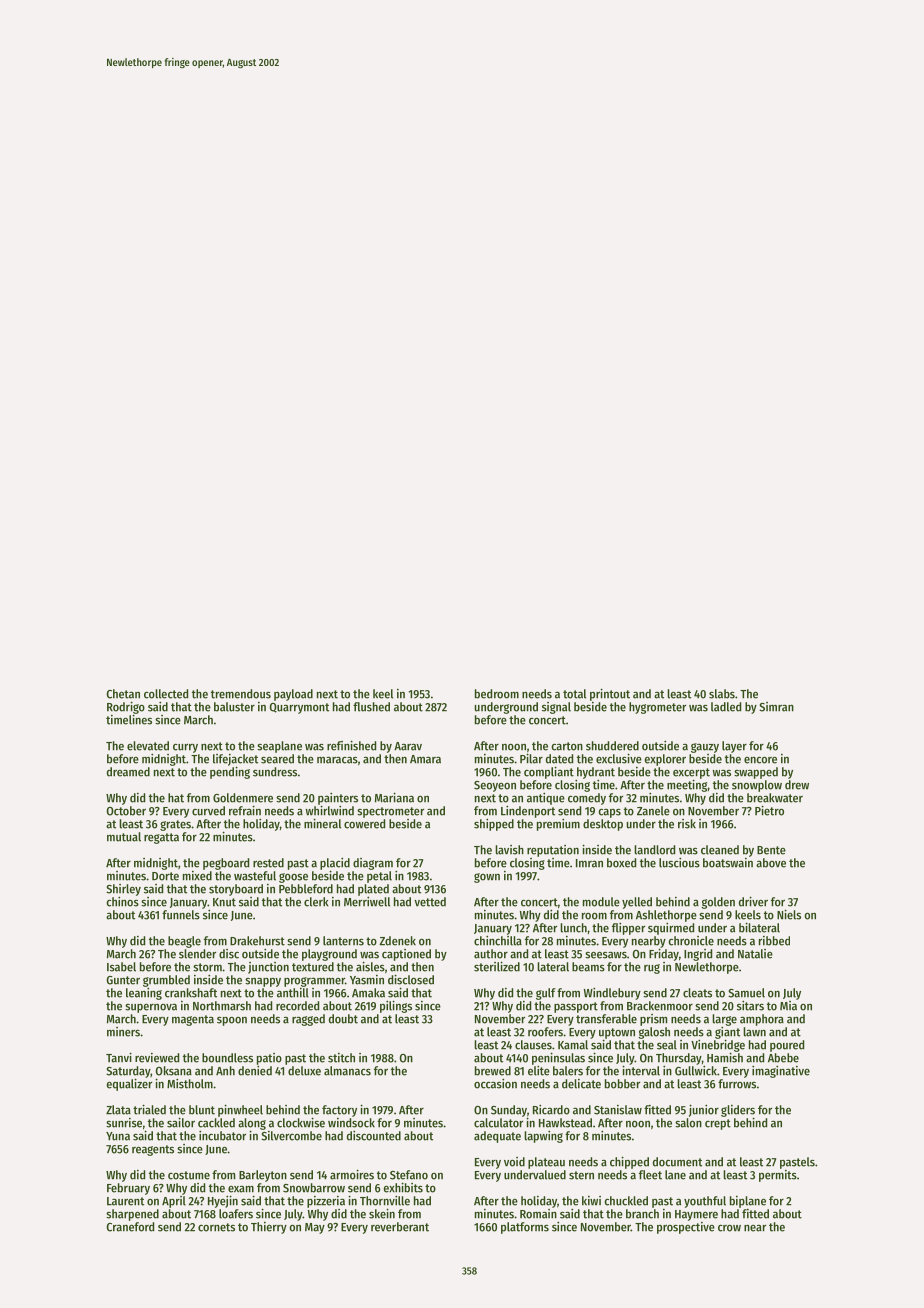 This page has width=924, height=1308. Describe the element at coordinates (269, 1228) in the page. I see `Thierry` at that location.
